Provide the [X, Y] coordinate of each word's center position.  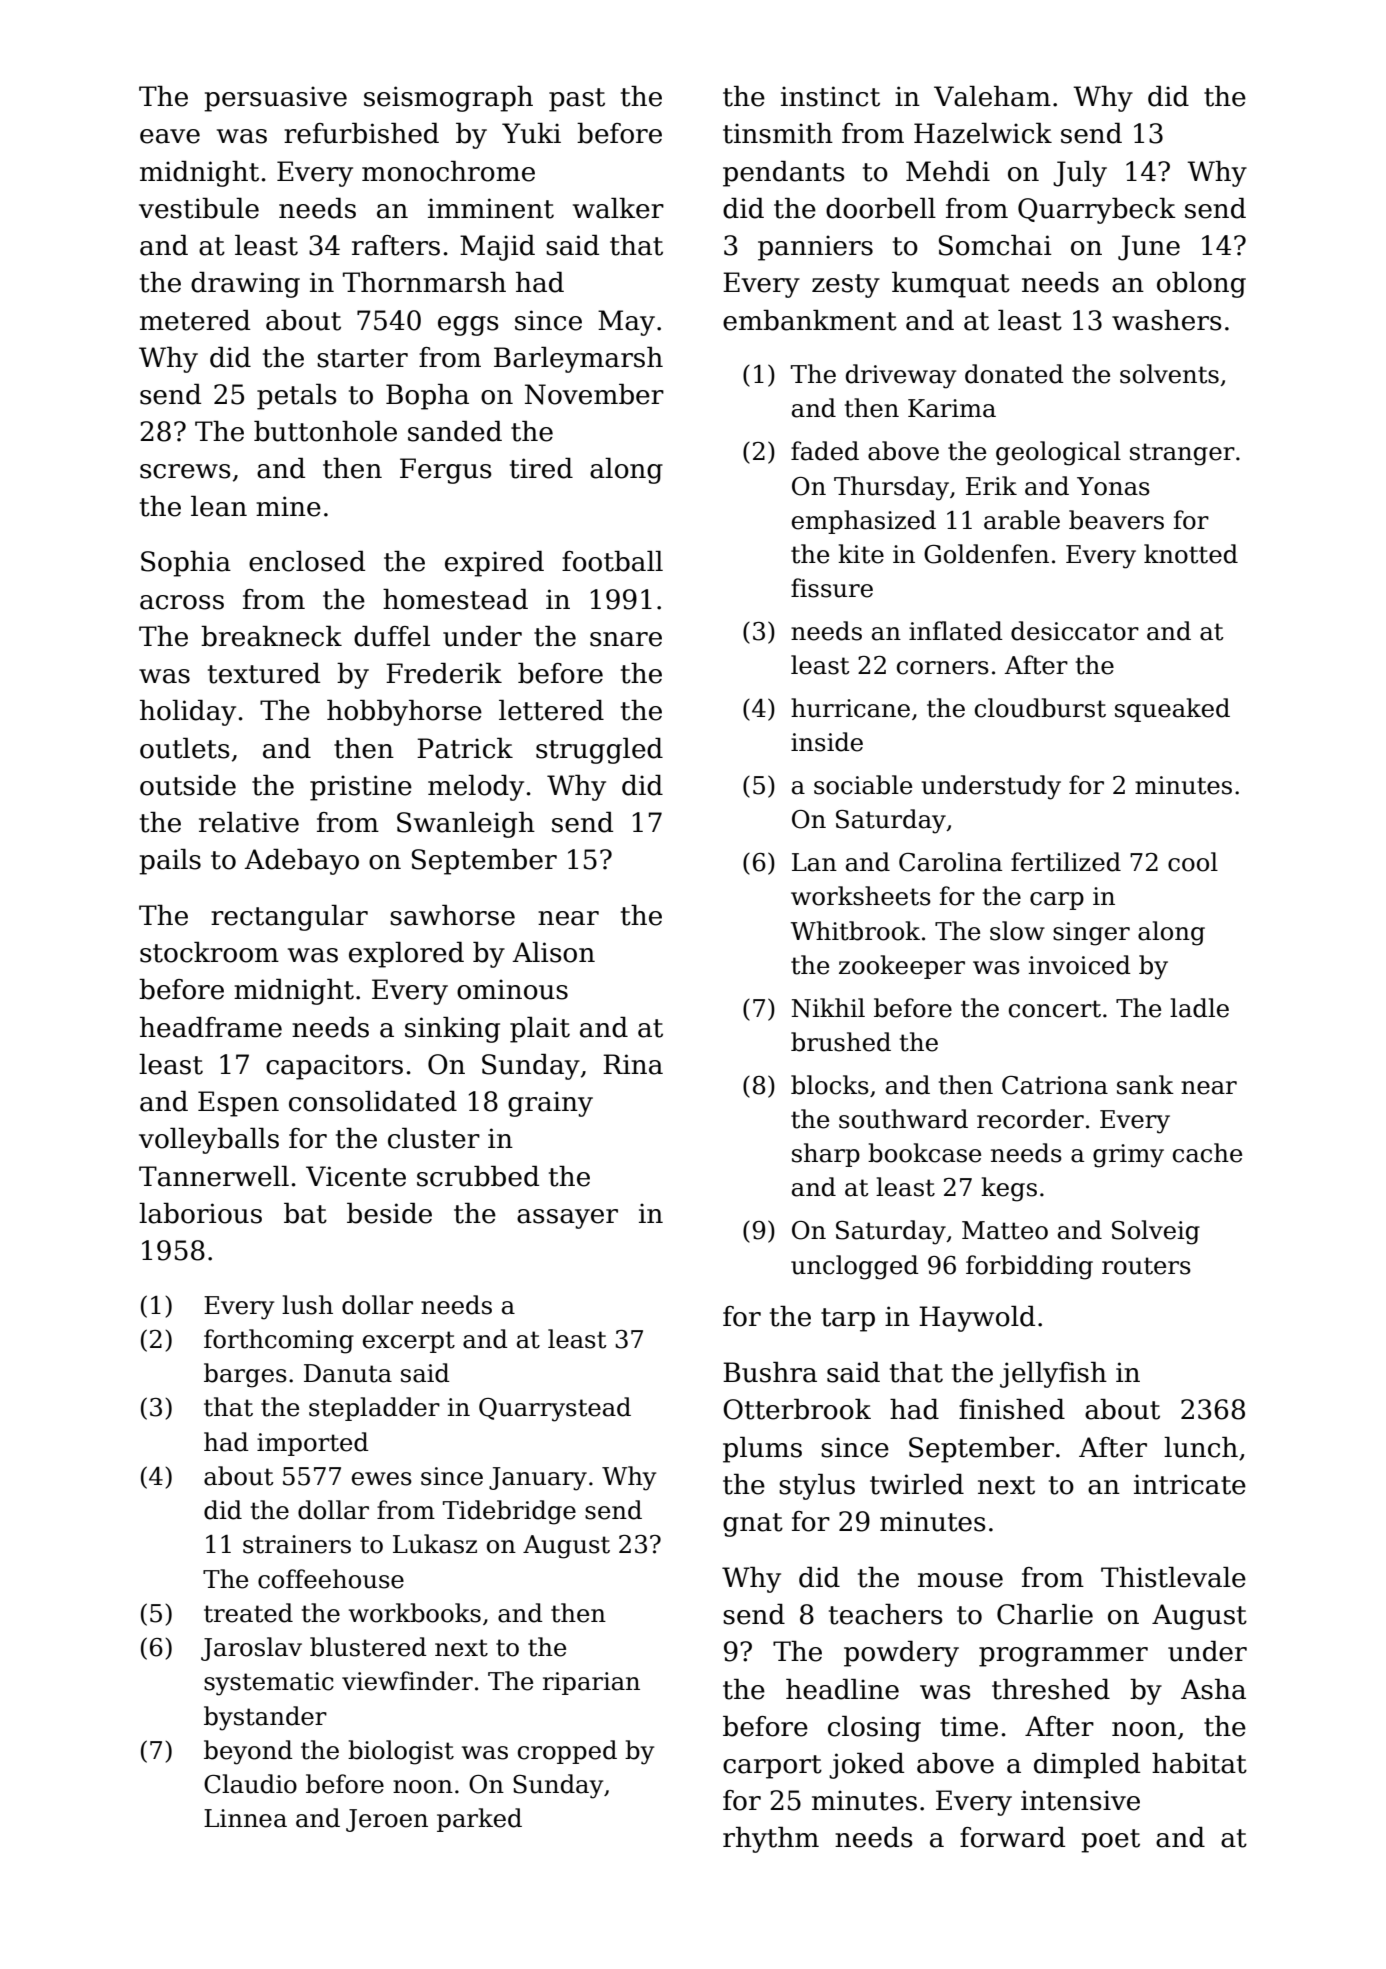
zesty [846, 286]
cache [1207, 1153]
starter [362, 358]
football [612, 561]
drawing [245, 285]
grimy [1128, 1156]
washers [1167, 320]
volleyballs [209, 1141]
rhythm [771, 1840]
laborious [200, 1213]
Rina [633, 1064]
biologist [401, 1752]
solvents [1169, 374]
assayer [567, 1219]
